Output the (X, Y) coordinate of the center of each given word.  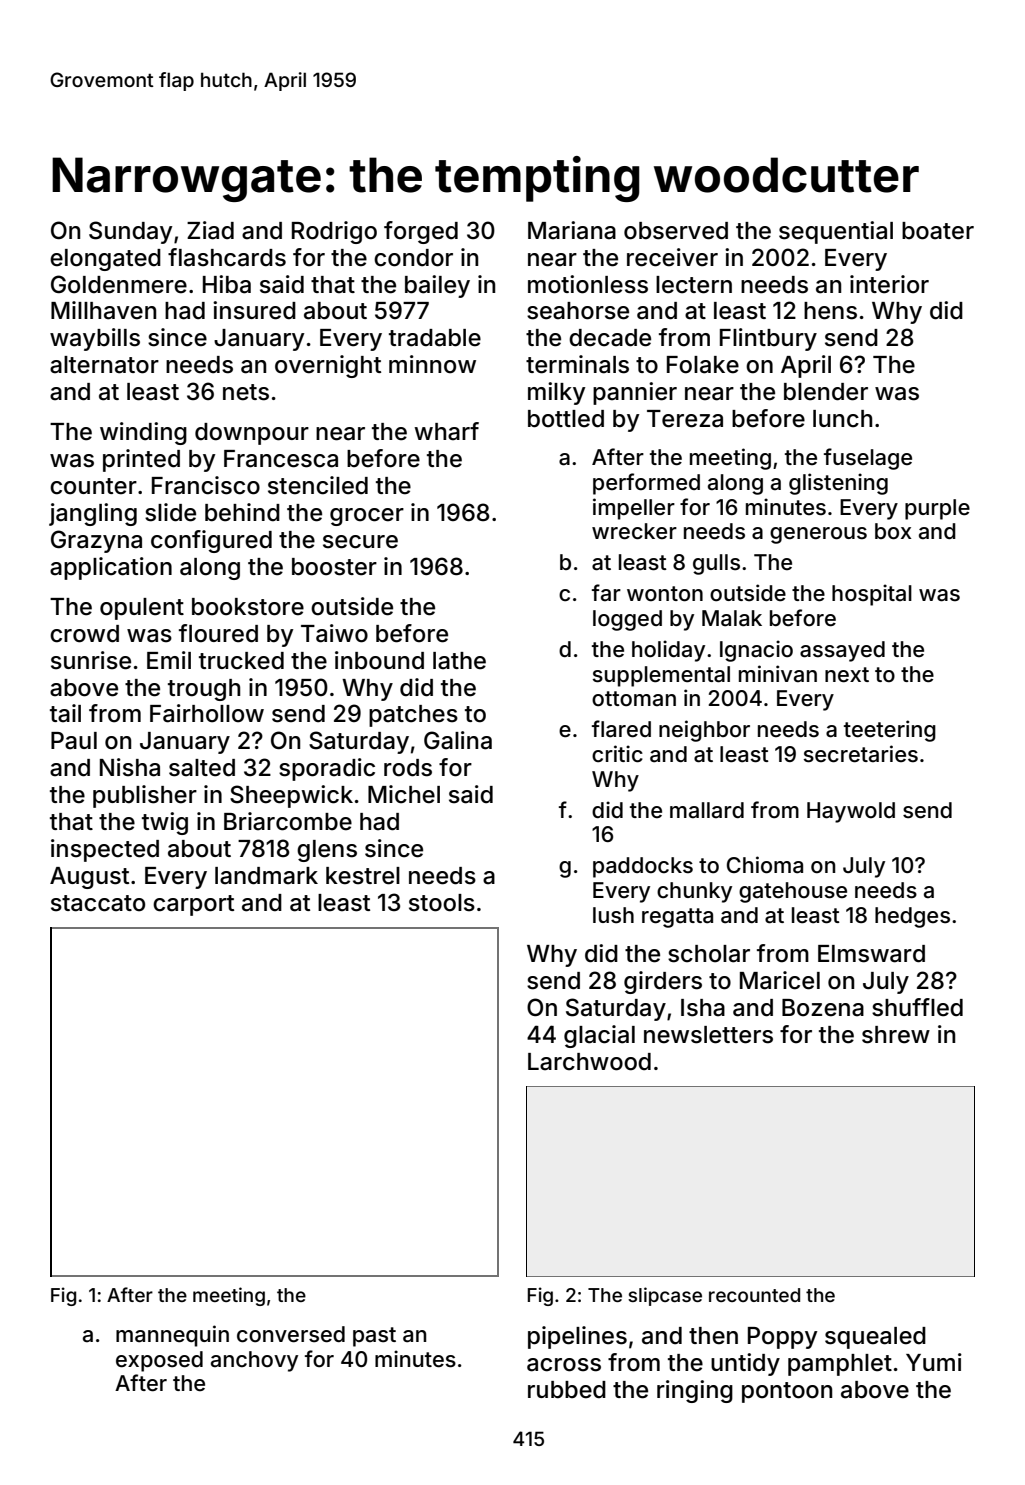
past (374, 1337)
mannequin (172, 1336)
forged (421, 232)
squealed (875, 1338)
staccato (98, 903)
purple (937, 509)
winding (143, 433)
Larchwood (589, 1062)
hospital (872, 595)
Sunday (131, 232)
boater (938, 231)
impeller (634, 509)
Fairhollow (207, 713)
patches (413, 716)
